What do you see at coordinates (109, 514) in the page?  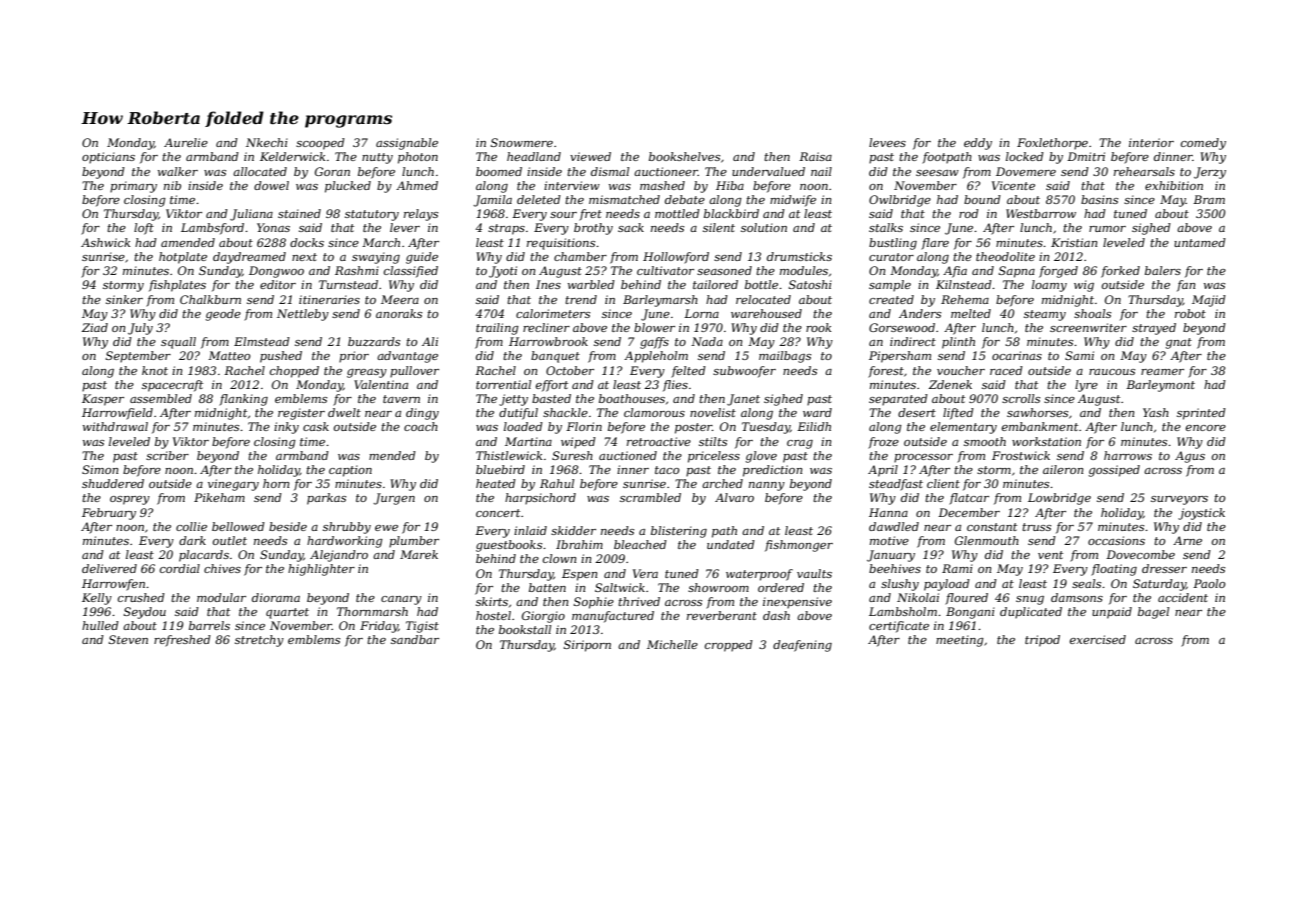 I see `February` at bounding box center [109, 514].
